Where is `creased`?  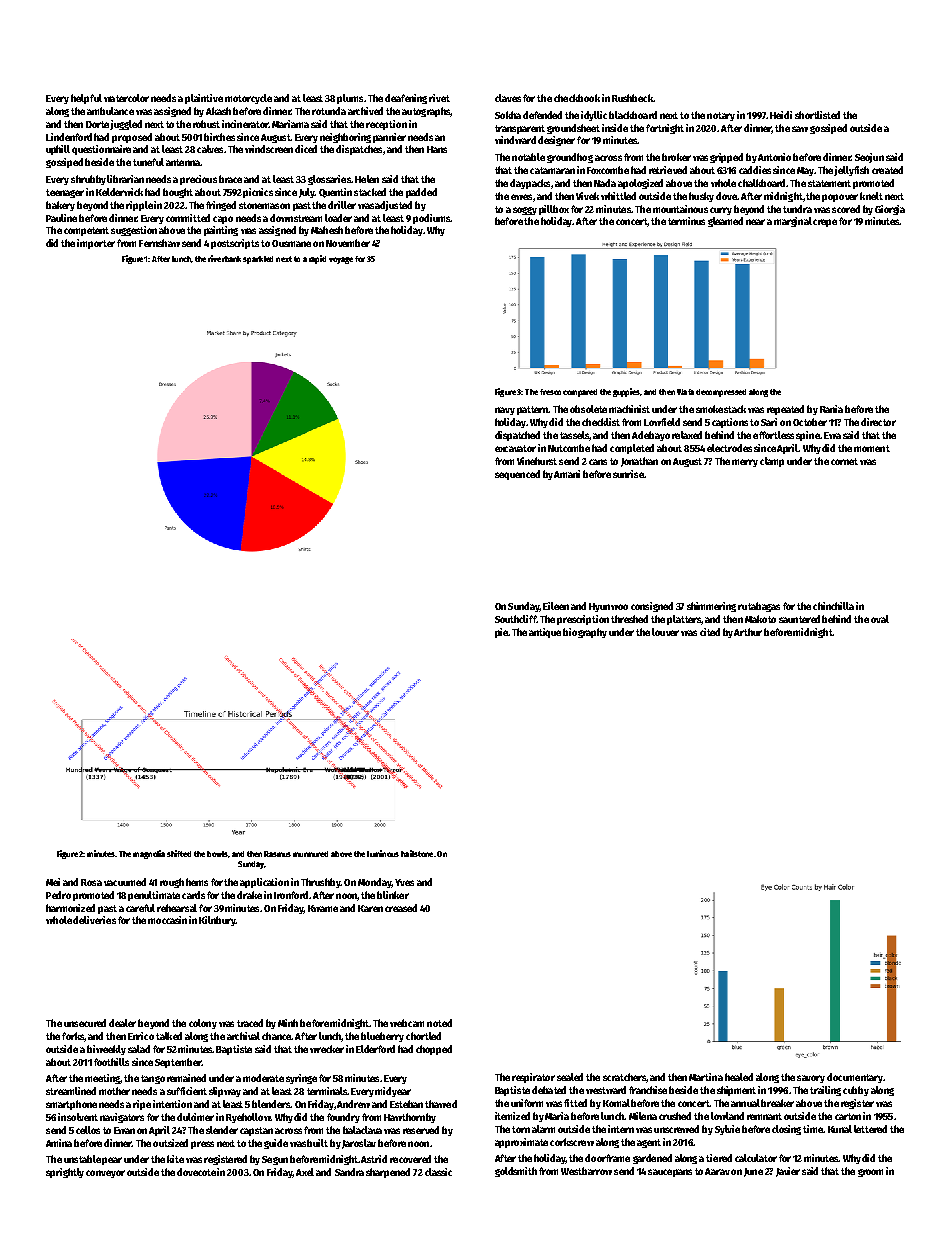
creased is located at coordinates (401, 908).
